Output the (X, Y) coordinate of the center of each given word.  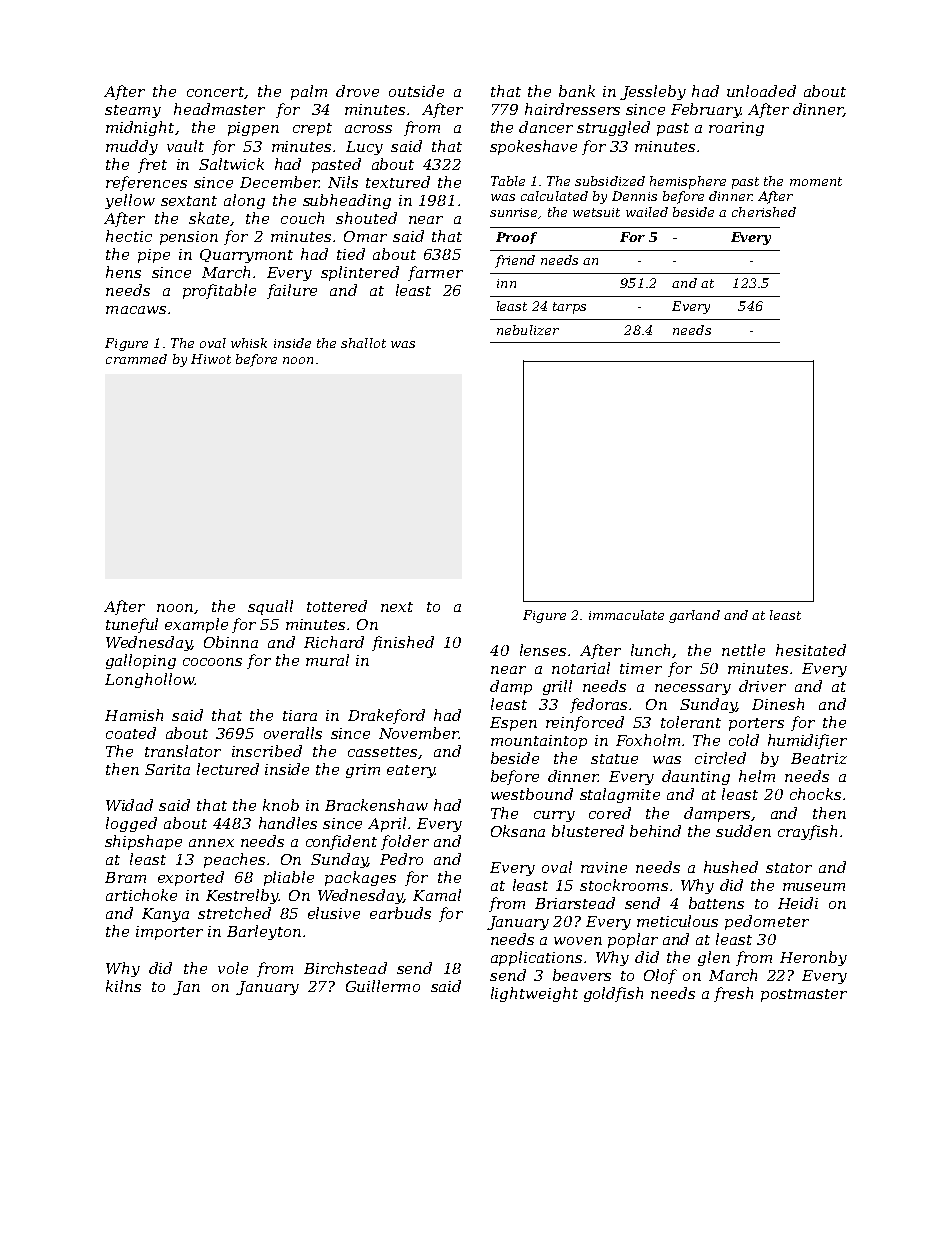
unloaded (761, 91)
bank (577, 91)
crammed (136, 359)
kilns (123, 986)
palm (309, 92)
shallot (363, 343)
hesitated (811, 650)
